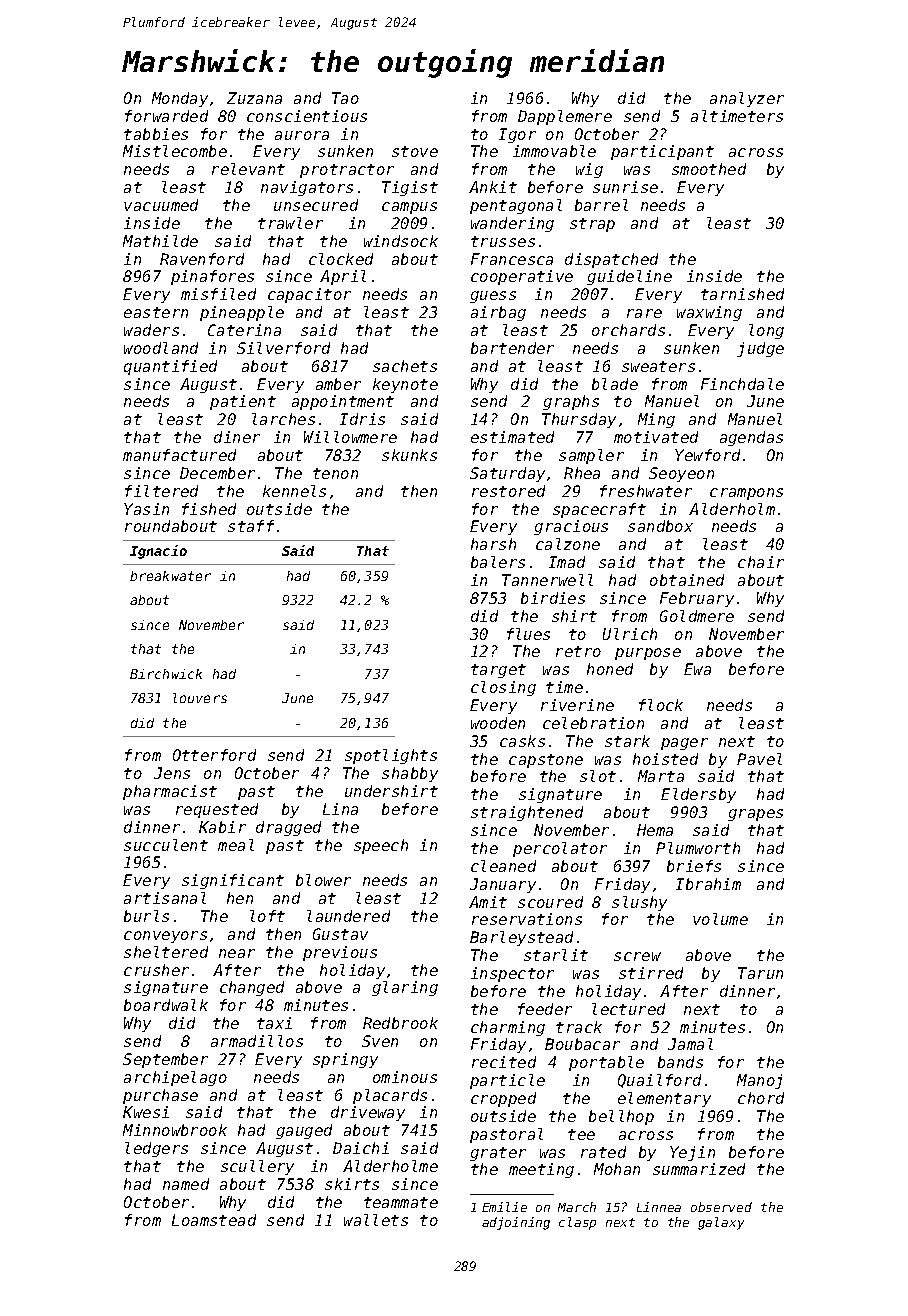 The height and width of the screenshot is (1316, 908). I want to click on flues, so click(528, 634).
